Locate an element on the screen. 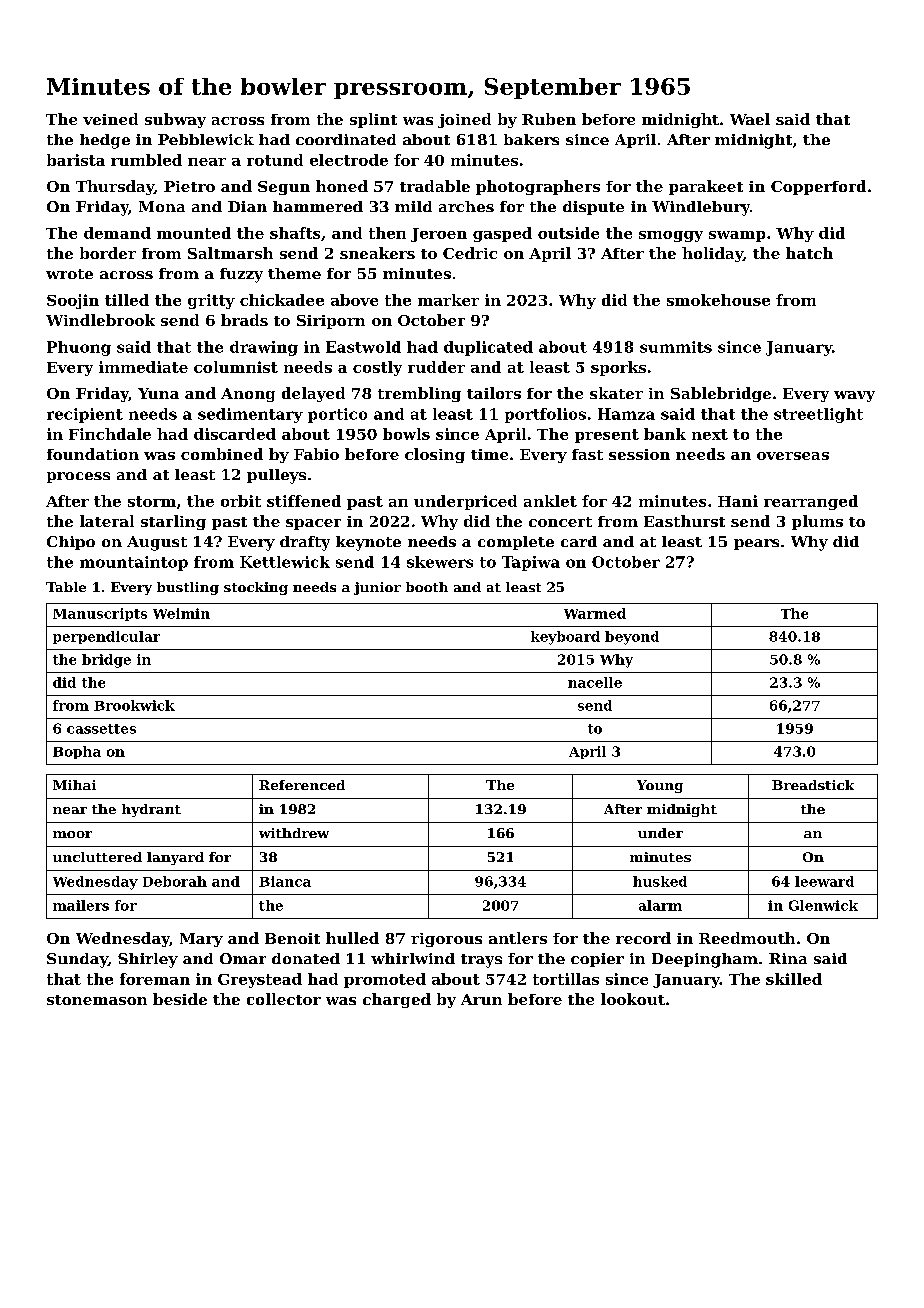  Reedmouth is located at coordinates (747, 938).
